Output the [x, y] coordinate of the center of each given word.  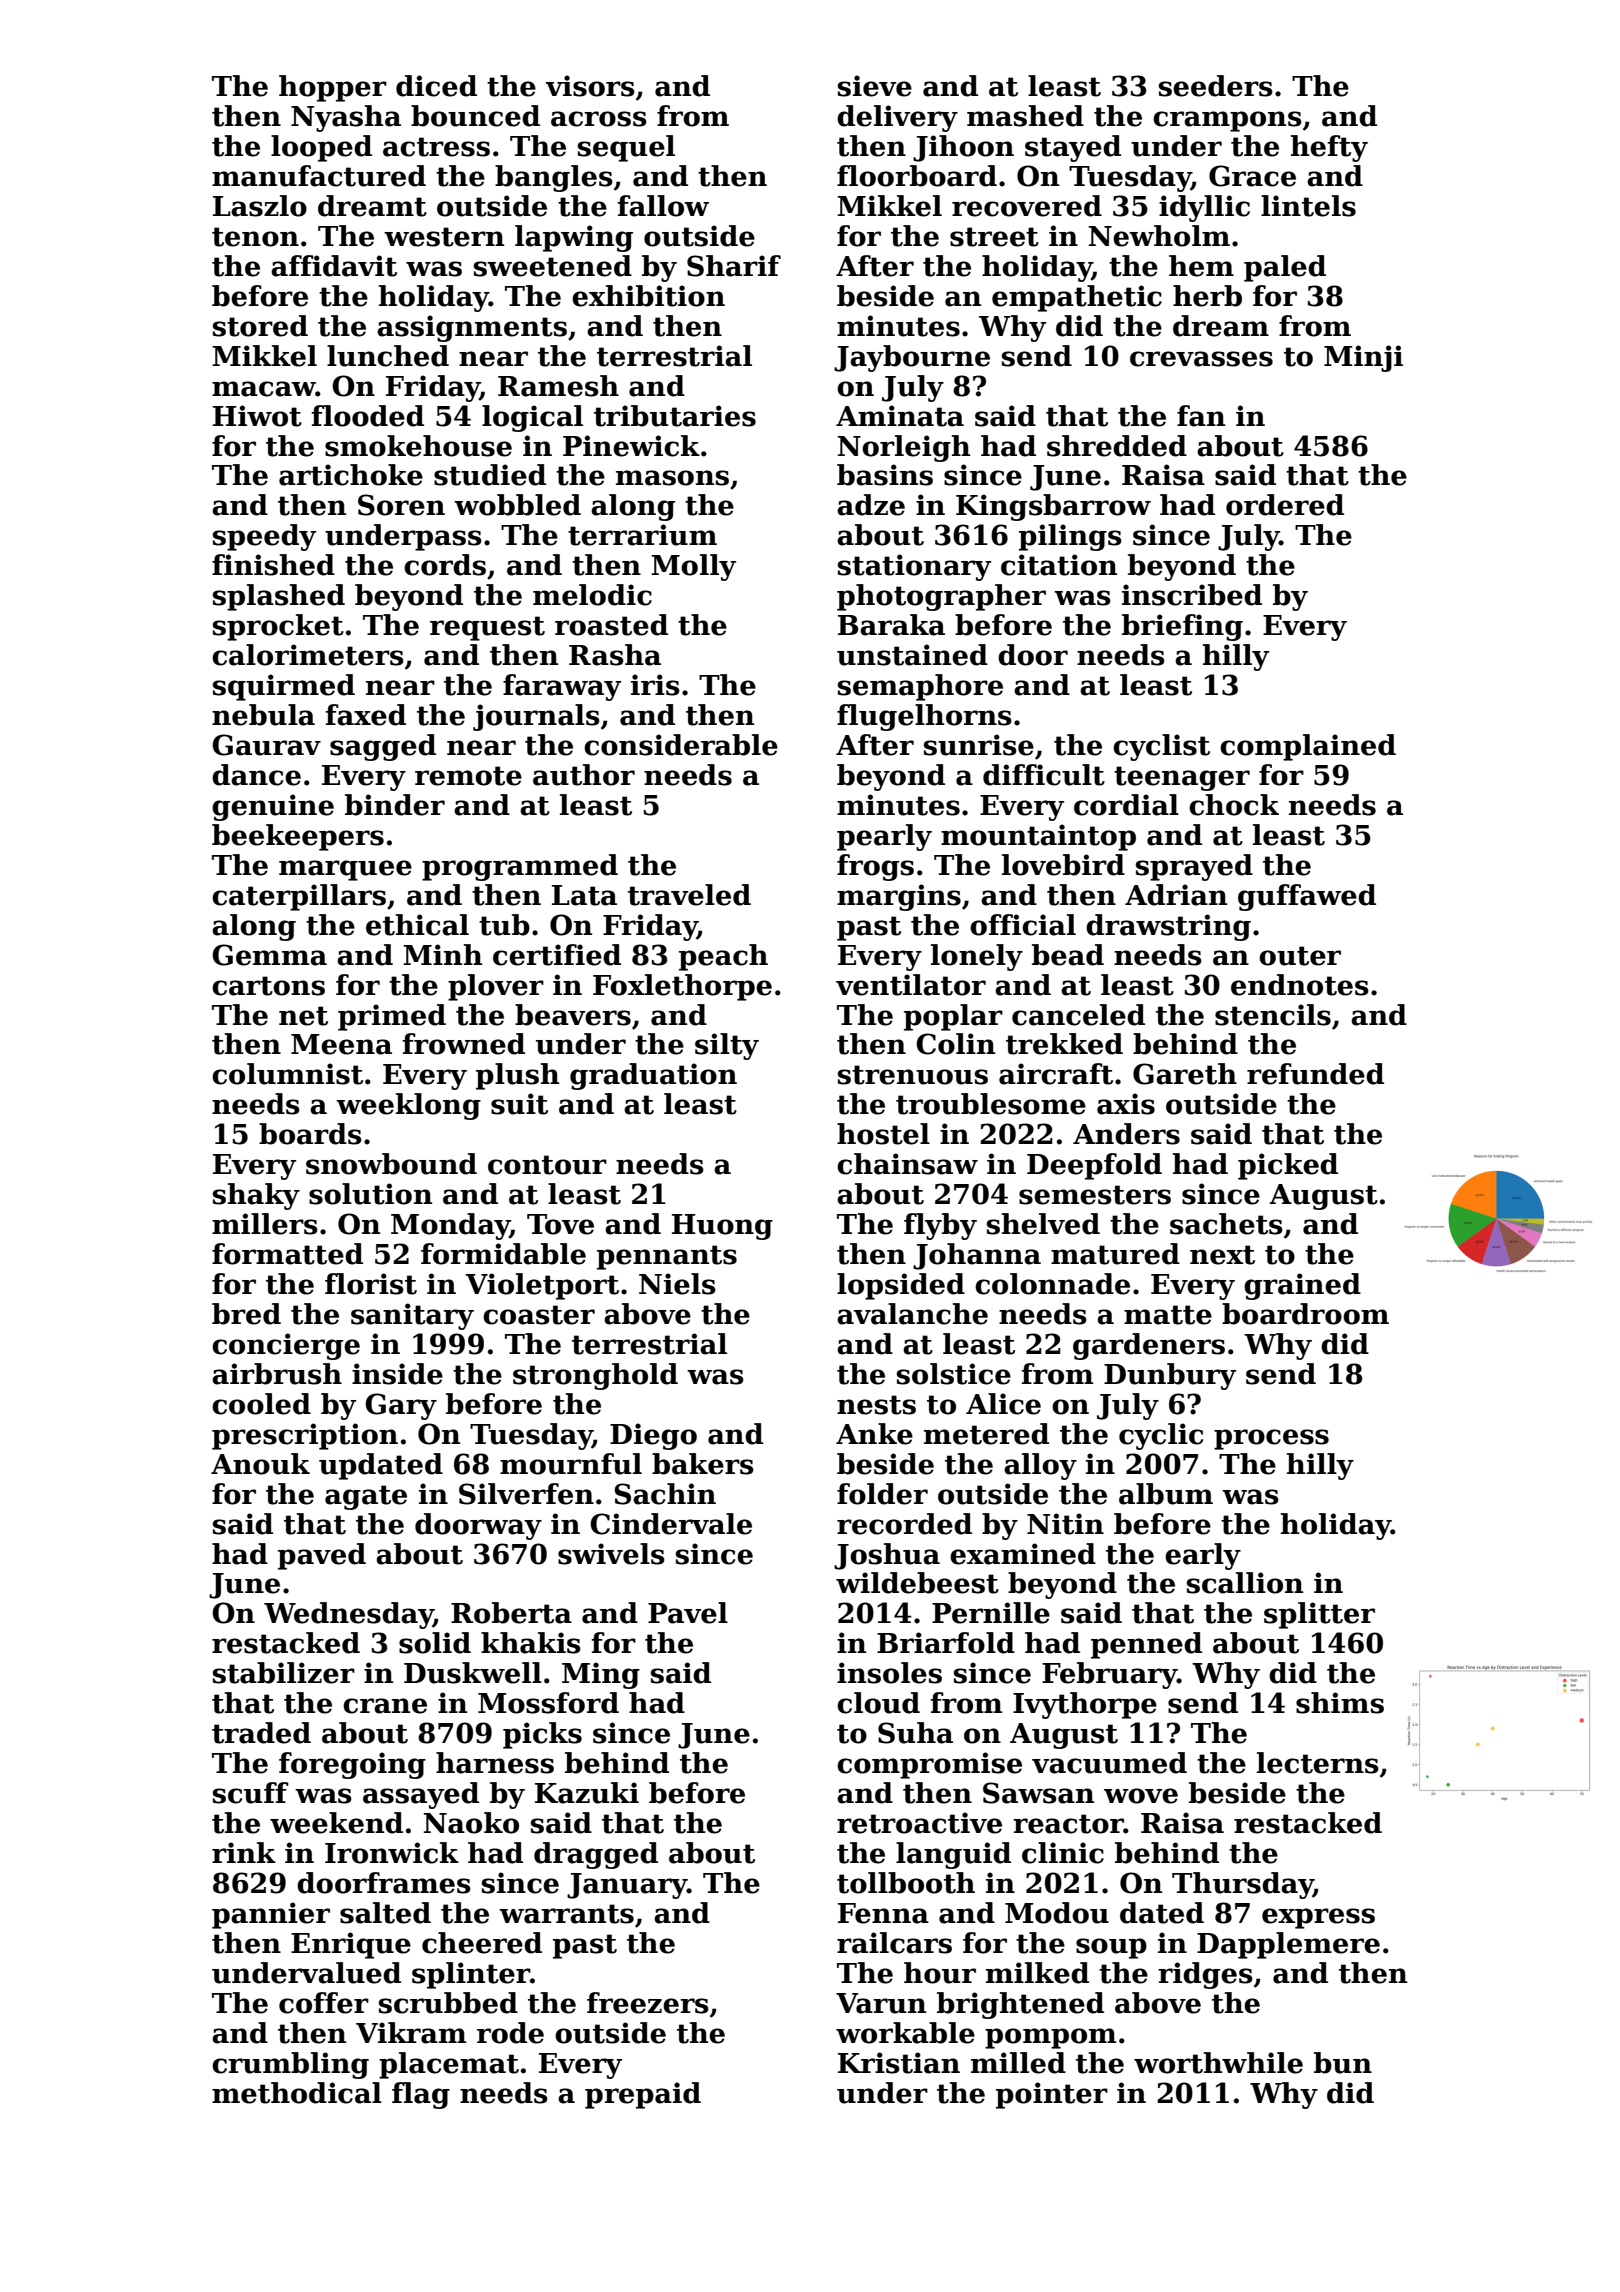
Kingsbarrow [1053, 507]
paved [322, 1556]
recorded [904, 1524]
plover [496, 987]
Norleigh [904, 448]
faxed [365, 715]
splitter [1319, 1615]
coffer [324, 2003]
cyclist [1161, 747]
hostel [883, 1134]
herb [1207, 296]
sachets [1226, 1224]
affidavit [334, 266]
